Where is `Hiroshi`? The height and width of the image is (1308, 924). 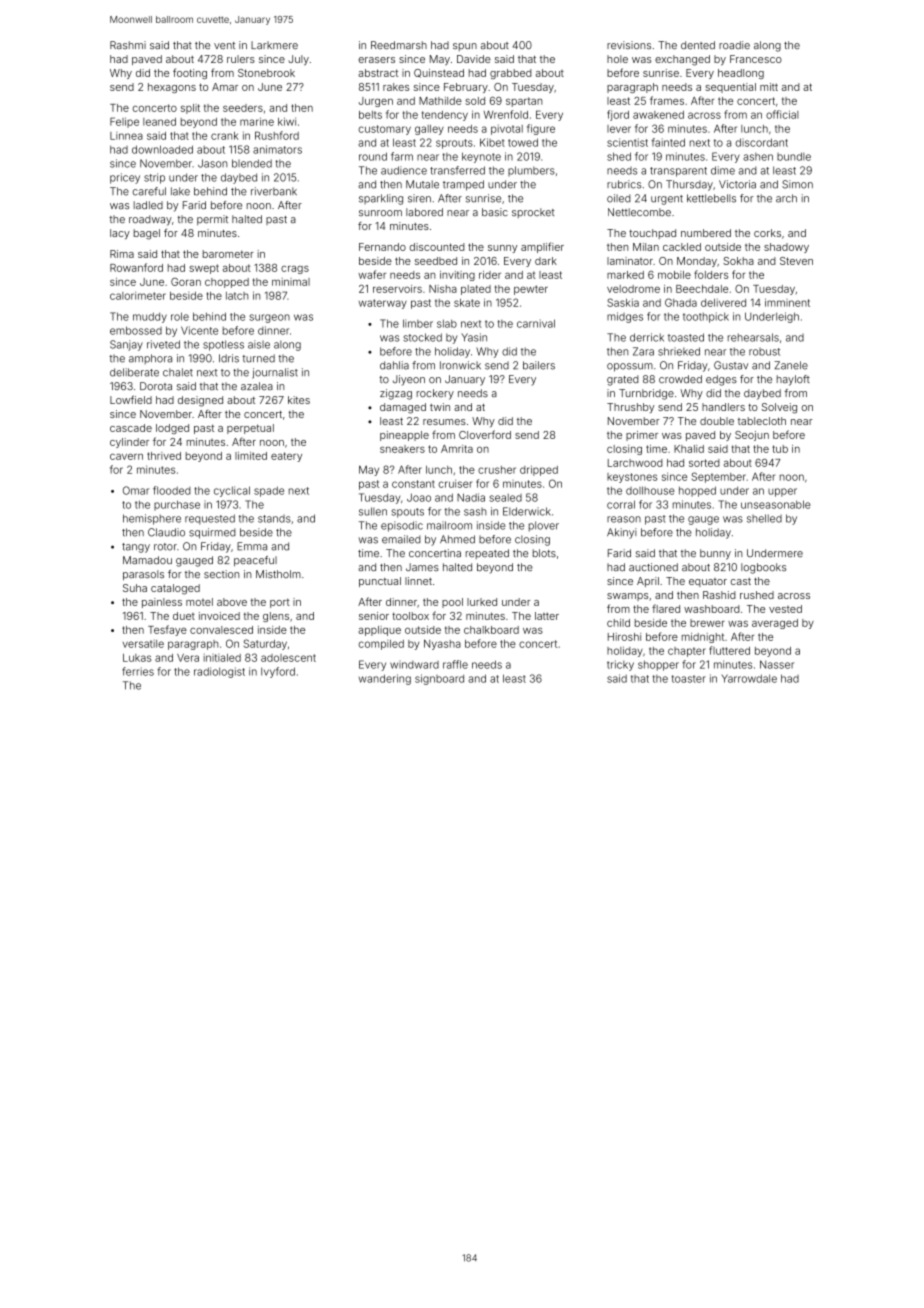
Hiroshi is located at coordinates (624, 637).
